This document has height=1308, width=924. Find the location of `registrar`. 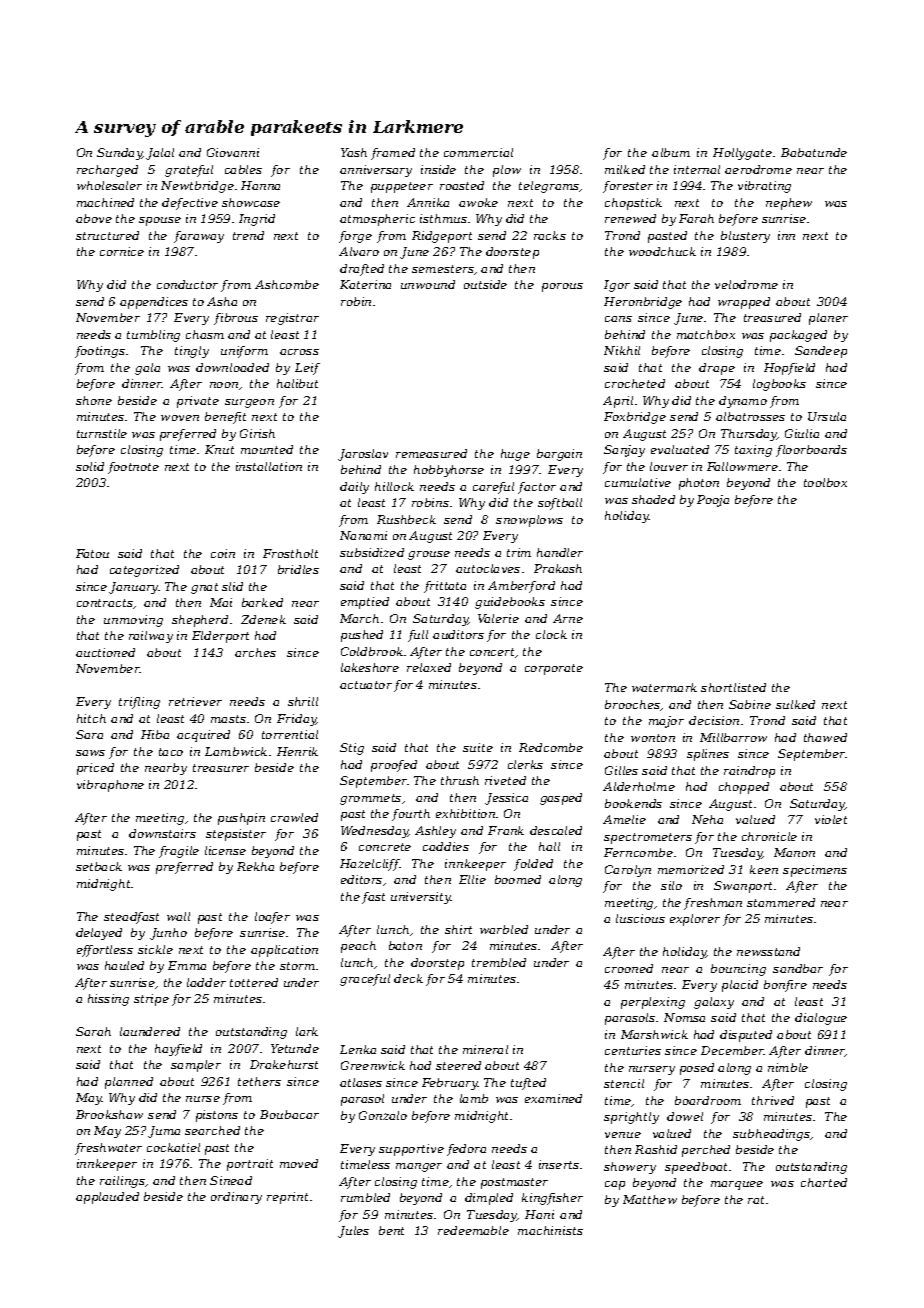

registrar is located at coordinates (292, 319).
